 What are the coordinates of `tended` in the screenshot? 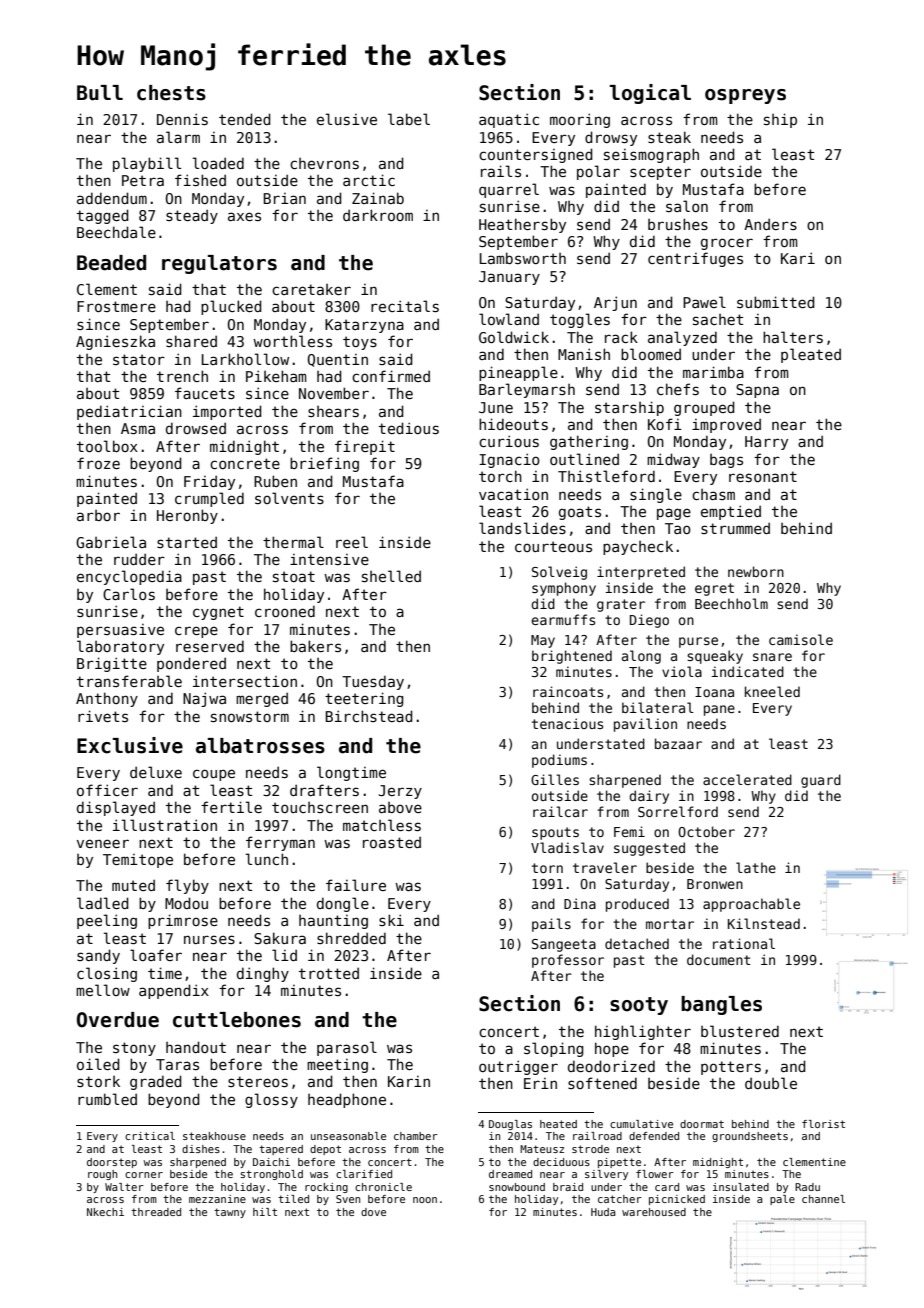 It's located at (245, 119).
